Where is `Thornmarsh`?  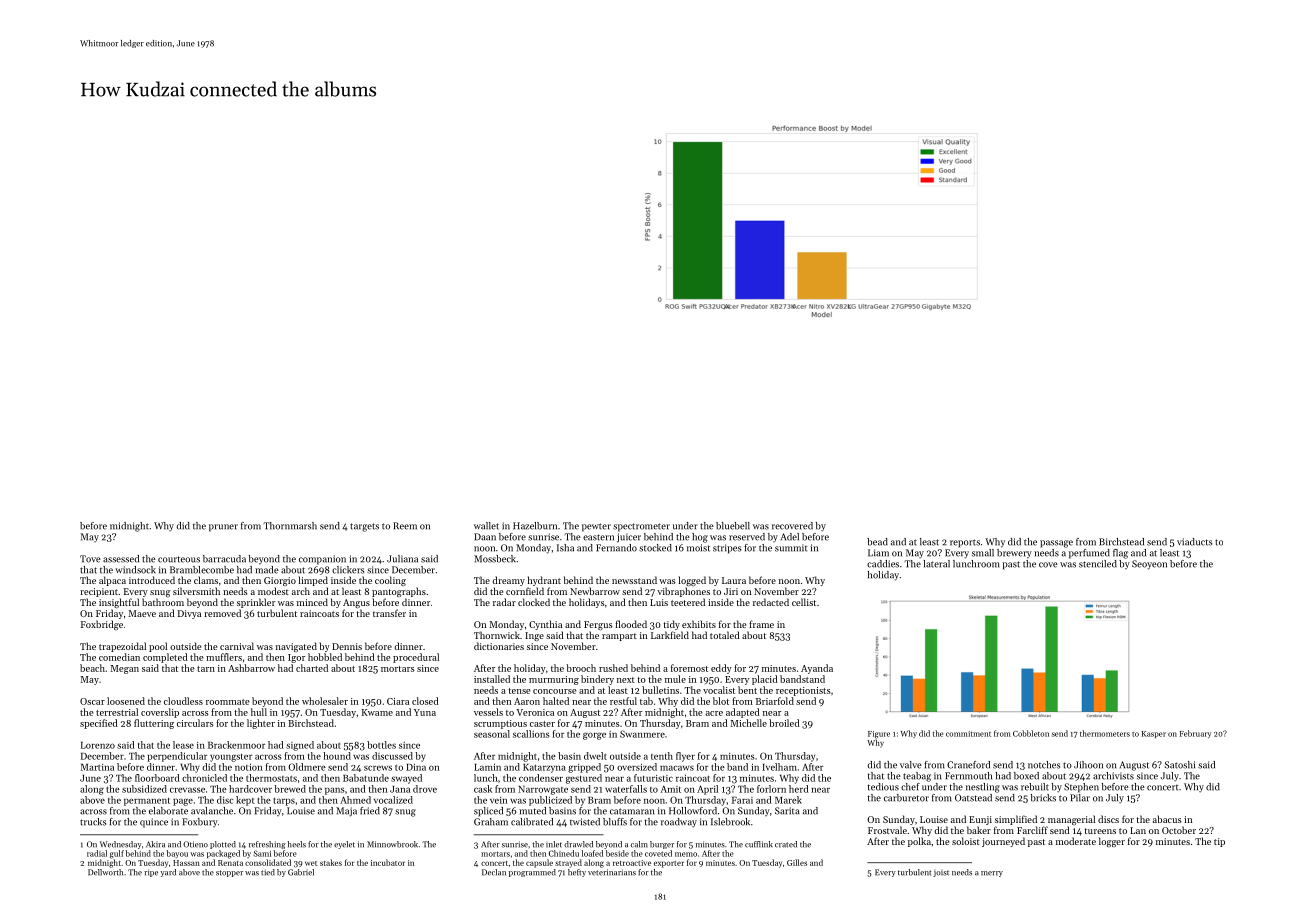 Thornmarsh is located at coordinates (290, 526).
